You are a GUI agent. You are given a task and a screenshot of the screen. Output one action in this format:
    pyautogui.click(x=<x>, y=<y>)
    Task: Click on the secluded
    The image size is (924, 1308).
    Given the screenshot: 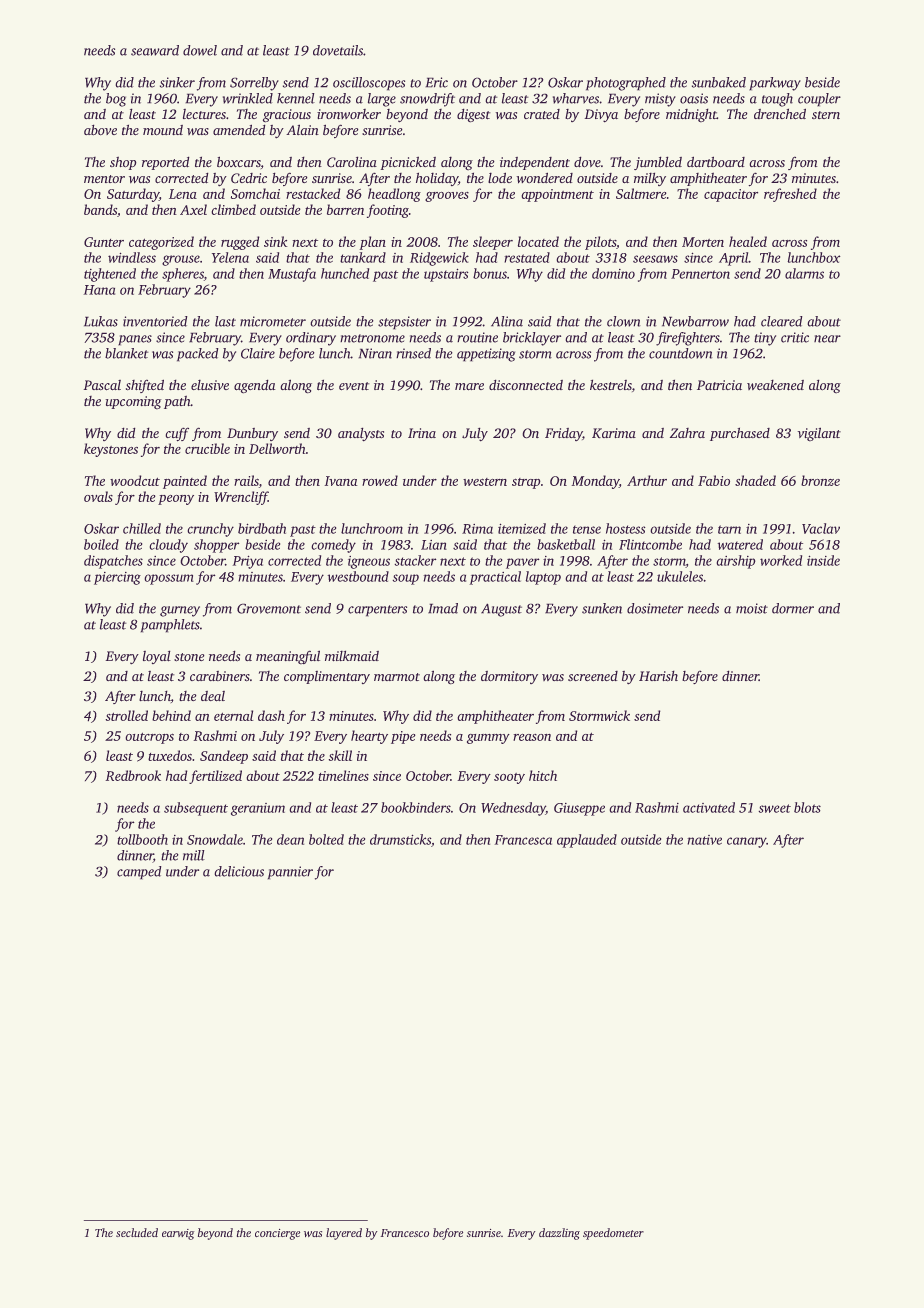 What is the action you would take?
    pyautogui.click(x=137, y=1232)
